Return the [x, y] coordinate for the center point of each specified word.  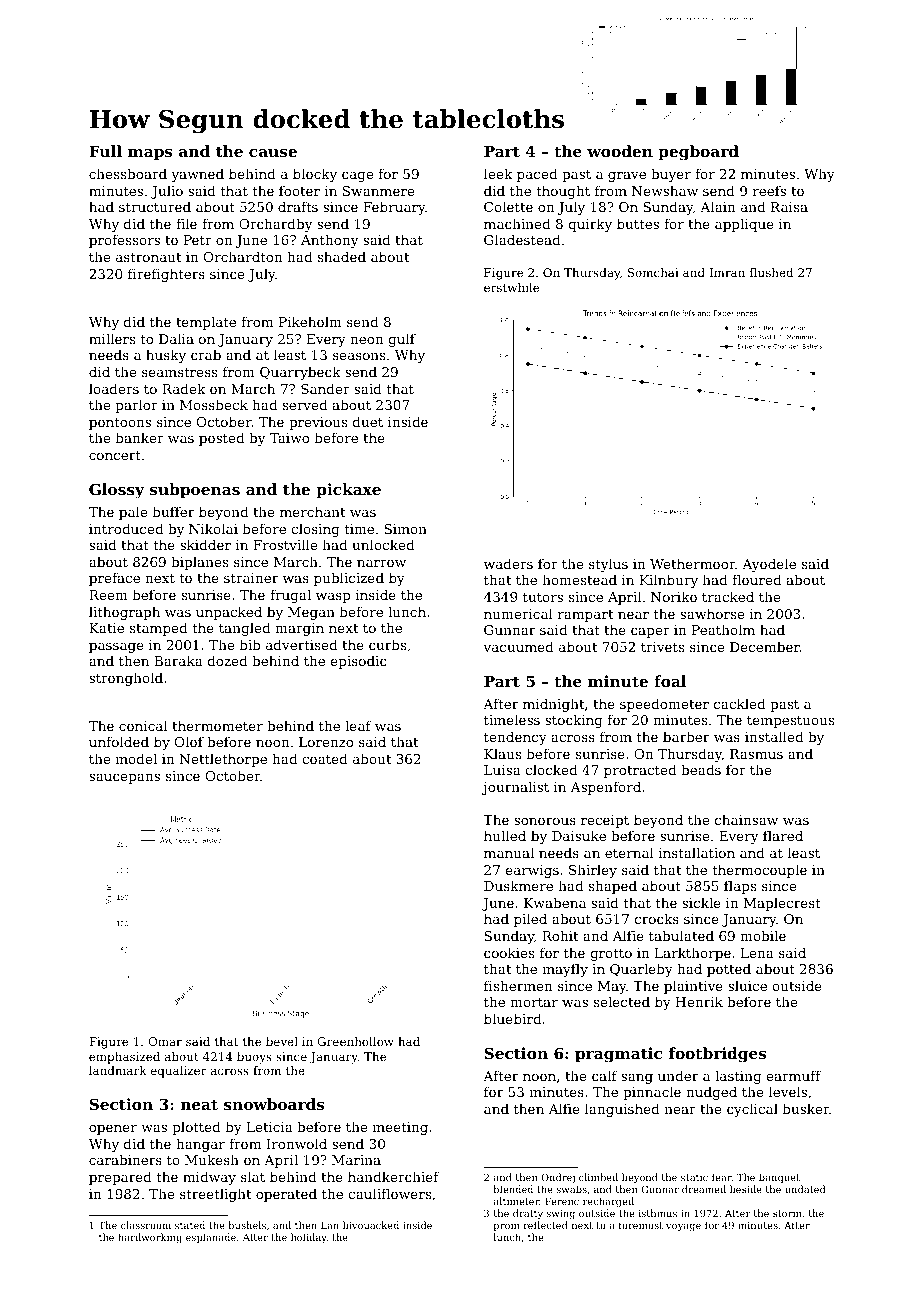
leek [498, 173]
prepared [120, 1178]
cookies [509, 952]
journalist [515, 788]
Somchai [653, 272]
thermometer [217, 725]
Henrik [699, 1001]
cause [273, 153]
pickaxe [348, 490]
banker [139, 437]
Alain [718, 206]
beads [701, 769]
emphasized [124, 1058]
